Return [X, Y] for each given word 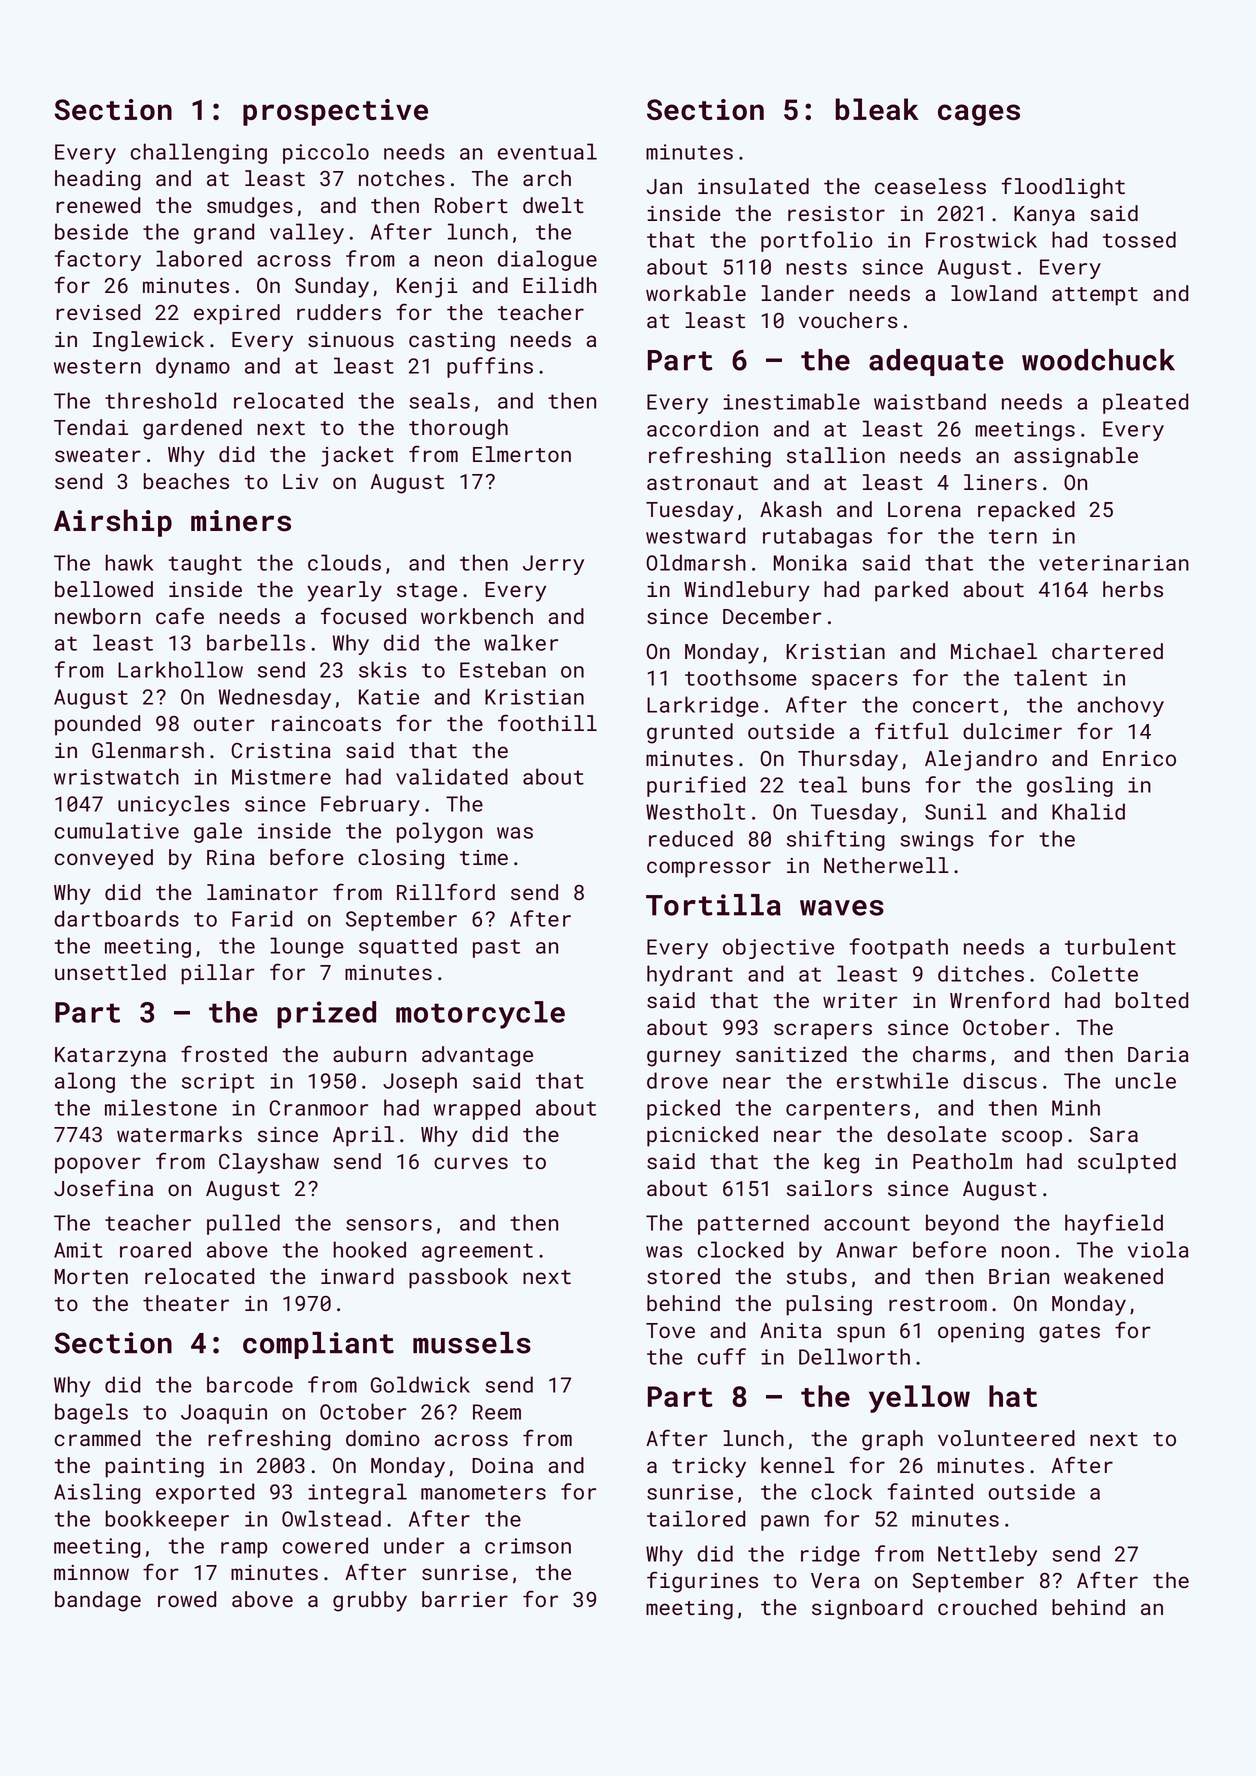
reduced [691, 838]
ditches [981, 973]
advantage [477, 1056]
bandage [98, 1601]
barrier [465, 1599]
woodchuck [1098, 360]
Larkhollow [180, 669]
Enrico [1139, 758]
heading [97, 180]
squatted [408, 947]
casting [452, 342]
